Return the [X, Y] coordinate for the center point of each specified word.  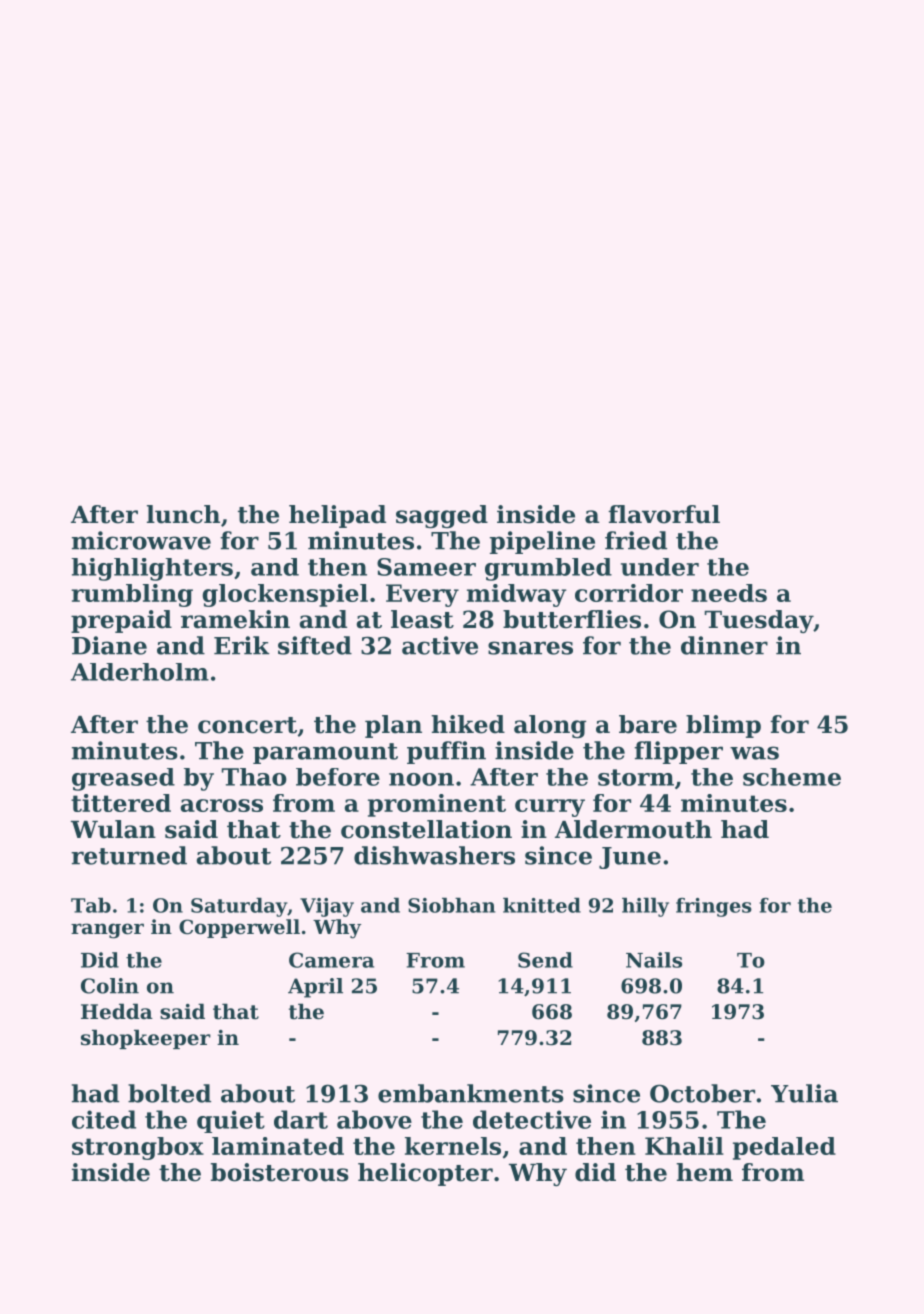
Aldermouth [633, 829]
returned [129, 855]
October [702, 1093]
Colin [110, 986]
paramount [325, 753]
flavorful [664, 514]
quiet [231, 1121]
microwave [141, 540]
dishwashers [434, 855]
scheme [792, 777]
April [315, 988]
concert [247, 725]
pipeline [542, 542]
